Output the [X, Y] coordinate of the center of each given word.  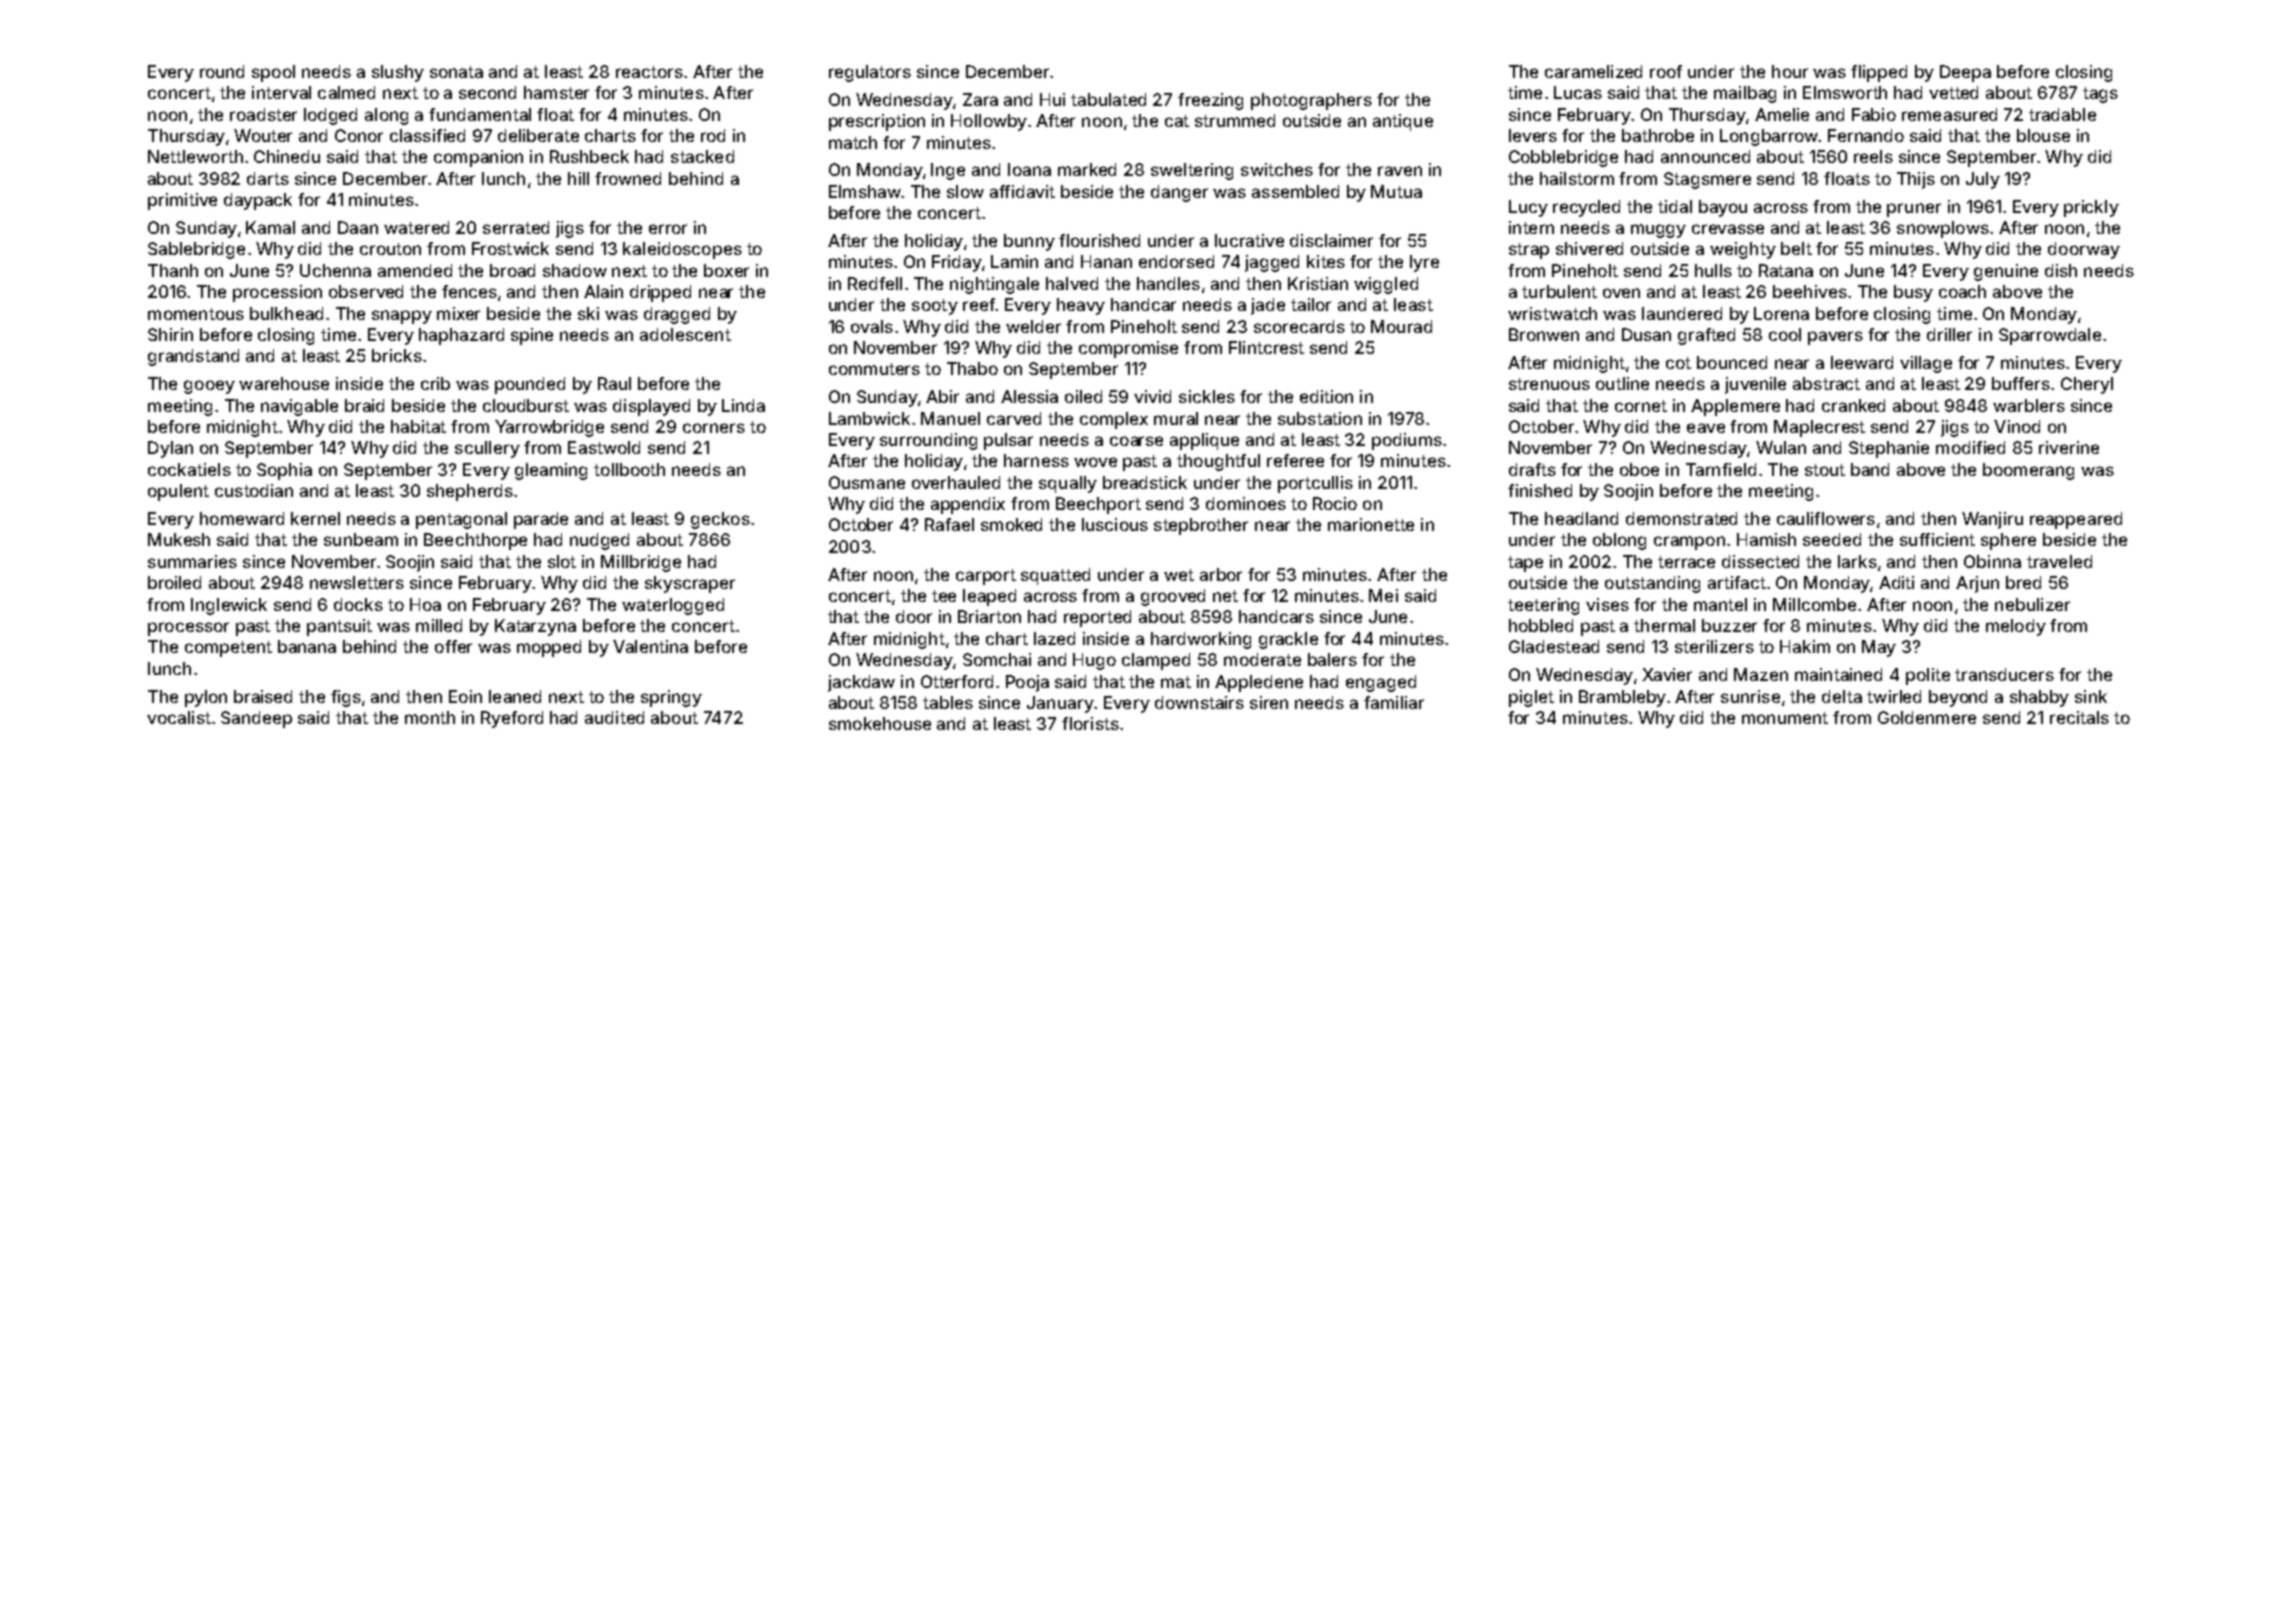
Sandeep [256, 719]
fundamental [480, 114]
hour [1790, 71]
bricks [397, 355]
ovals [872, 326]
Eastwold [604, 447]
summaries [192, 561]
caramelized [1593, 71]
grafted [1706, 336]
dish [2061, 270]
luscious [1115, 524]
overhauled [956, 482]
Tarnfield [1721, 469]
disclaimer [1331, 240]
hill [578, 178]
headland [1581, 518]
